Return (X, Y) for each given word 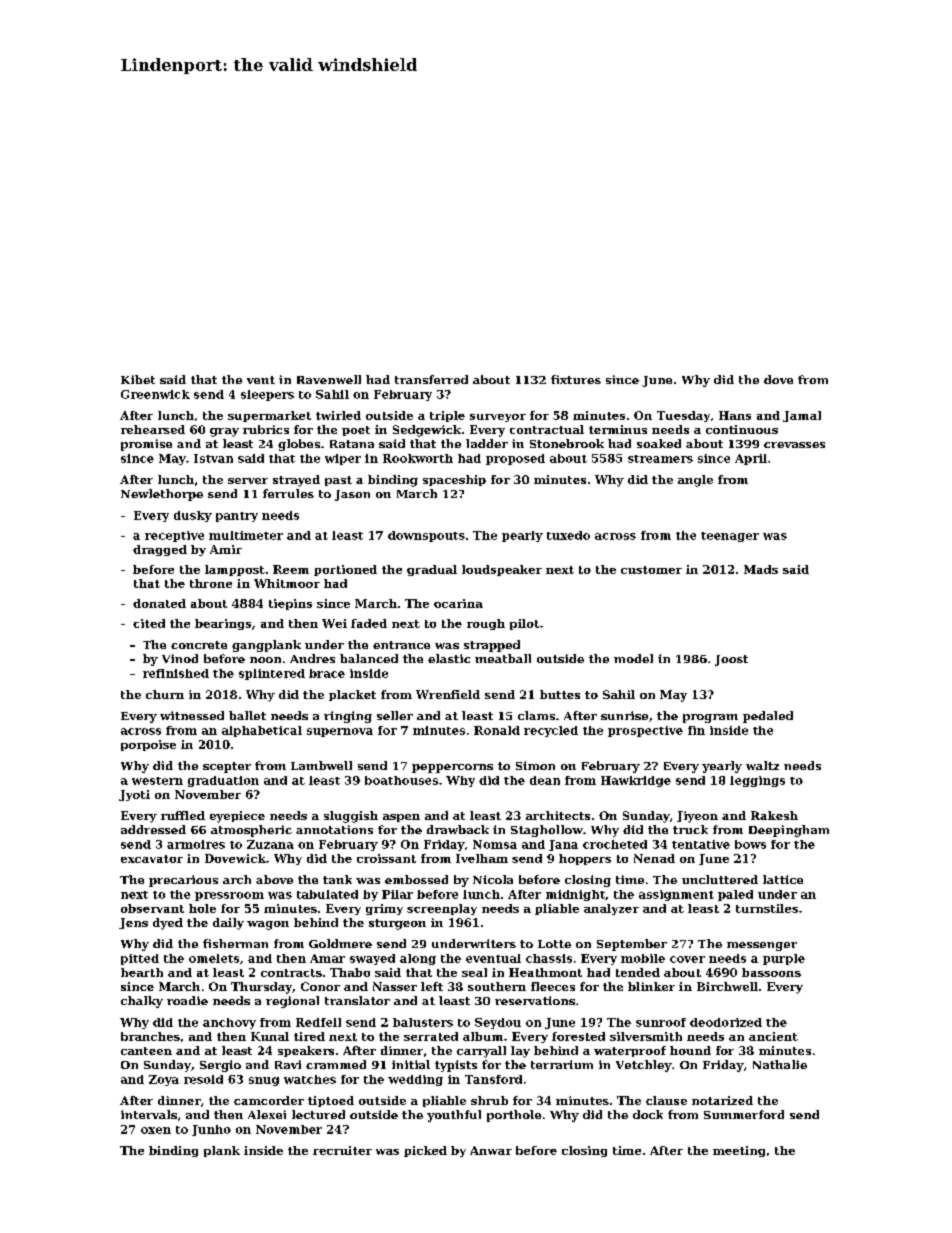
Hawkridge (636, 781)
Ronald (497, 730)
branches (150, 1036)
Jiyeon (697, 817)
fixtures (576, 379)
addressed (153, 829)
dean (545, 780)
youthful (454, 1116)
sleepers (267, 395)
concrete (199, 645)
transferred (431, 379)
